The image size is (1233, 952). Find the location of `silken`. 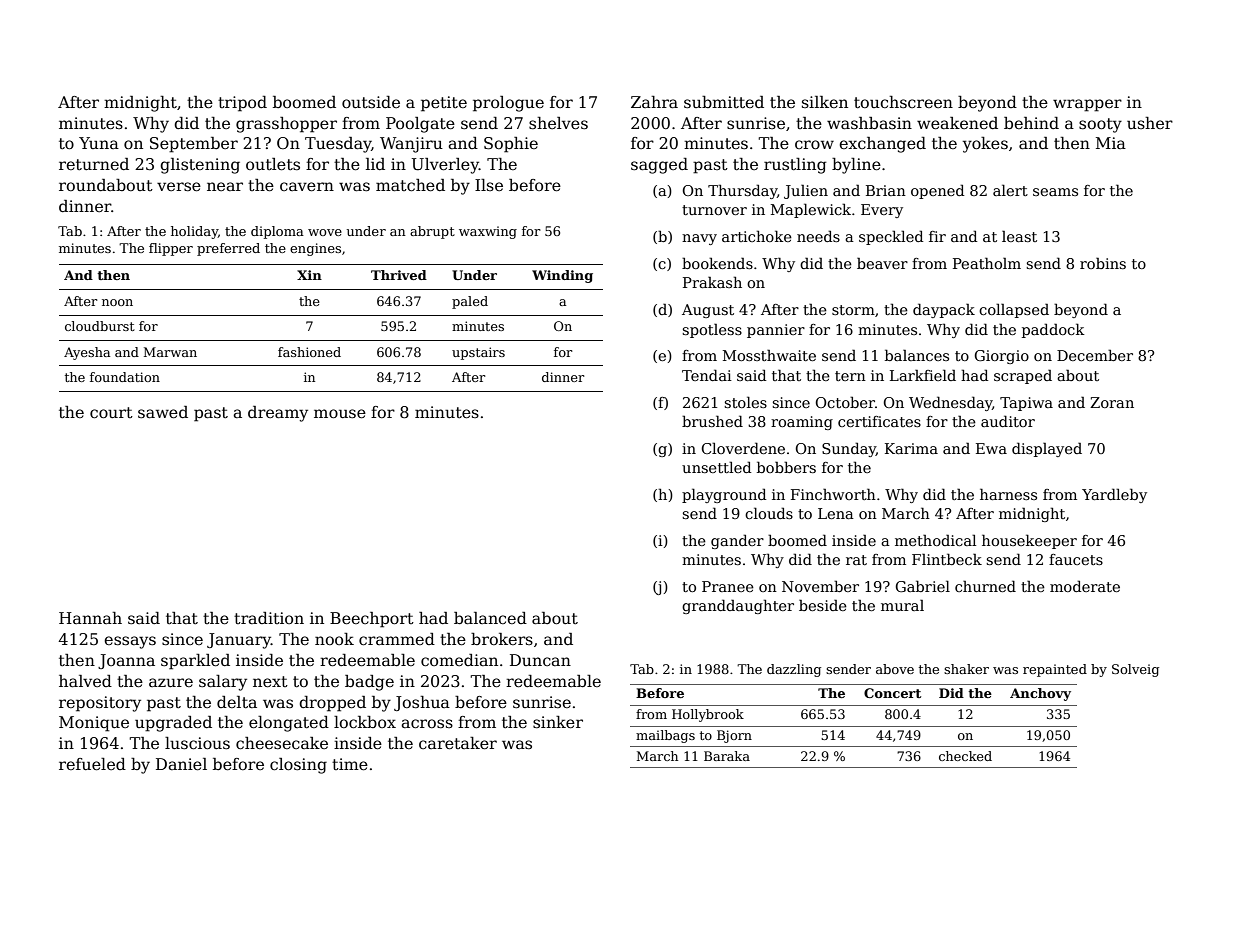

silken is located at coordinates (825, 102).
